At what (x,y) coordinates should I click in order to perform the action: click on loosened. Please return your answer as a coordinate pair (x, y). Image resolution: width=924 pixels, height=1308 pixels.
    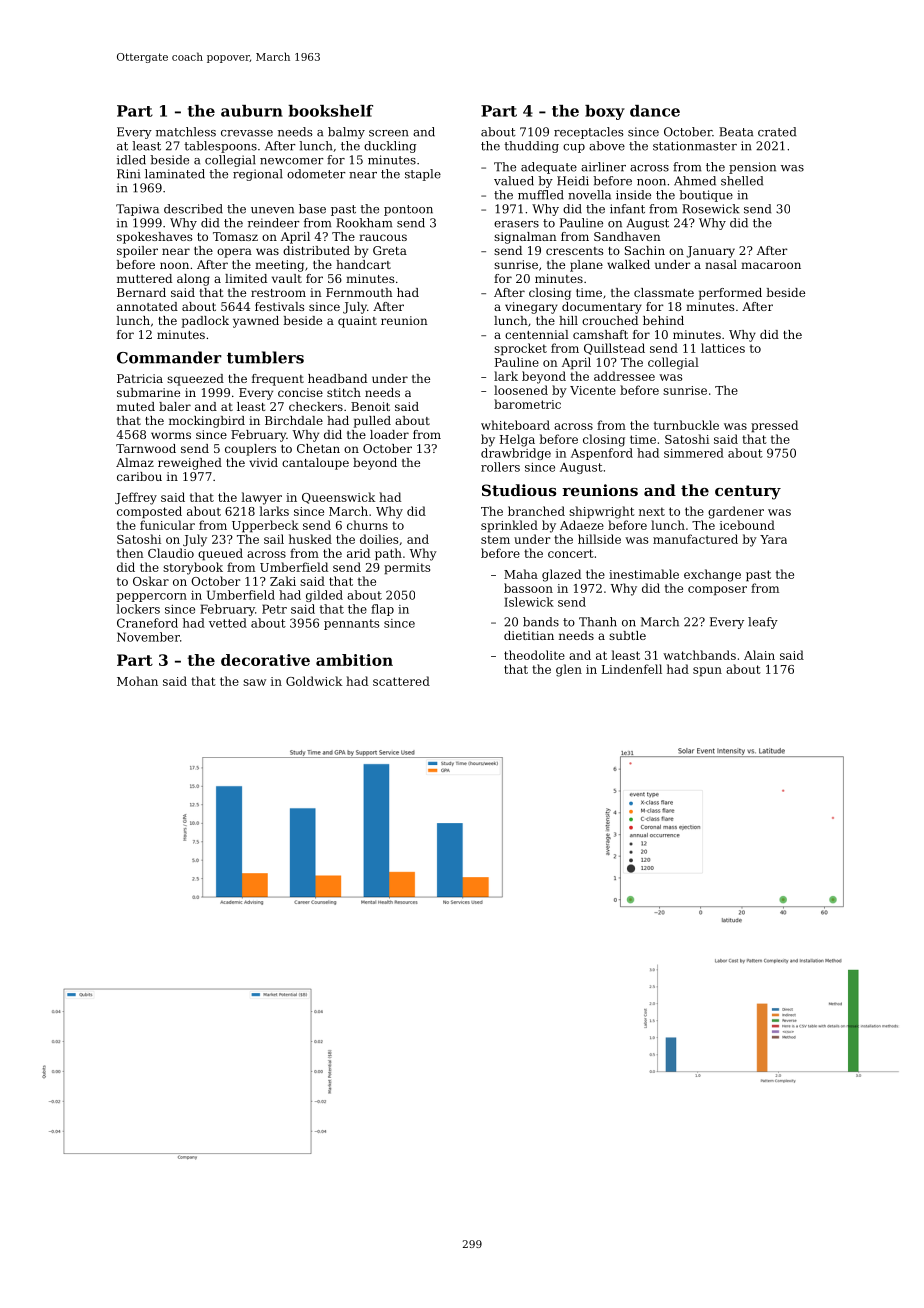
    Looking at the image, I should click on (521, 390).
